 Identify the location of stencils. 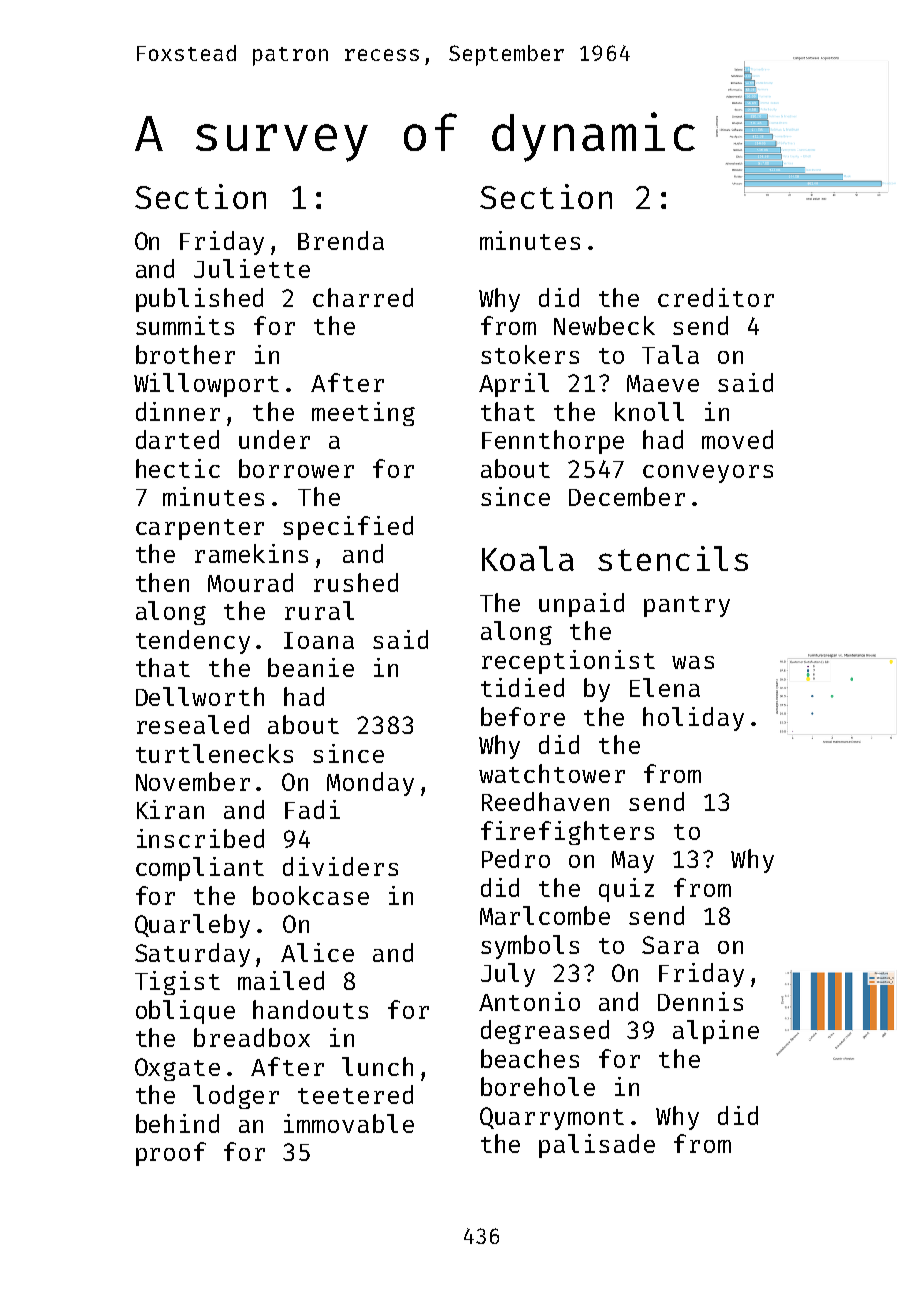
(673, 558).
